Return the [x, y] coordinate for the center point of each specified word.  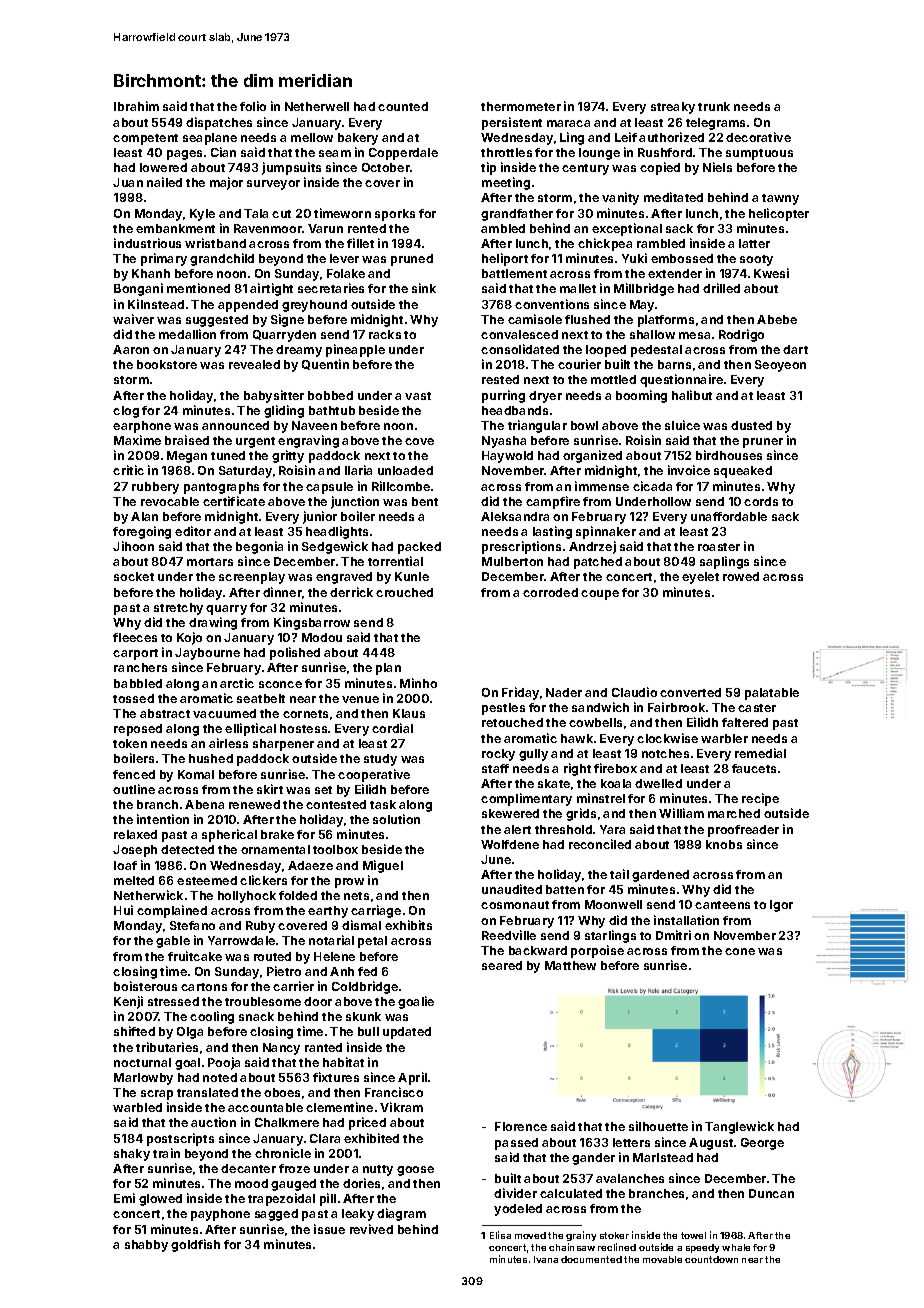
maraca [568, 123]
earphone [142, 427]
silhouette [658, 1126]
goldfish [195, 1245]
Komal [196, 774]
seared [502, 965]
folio [253, 106]
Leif [626, 137]
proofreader [743, 831]
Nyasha [504, 442]
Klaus [409, 713]
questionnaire [681, 380]
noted [220, 1077]
